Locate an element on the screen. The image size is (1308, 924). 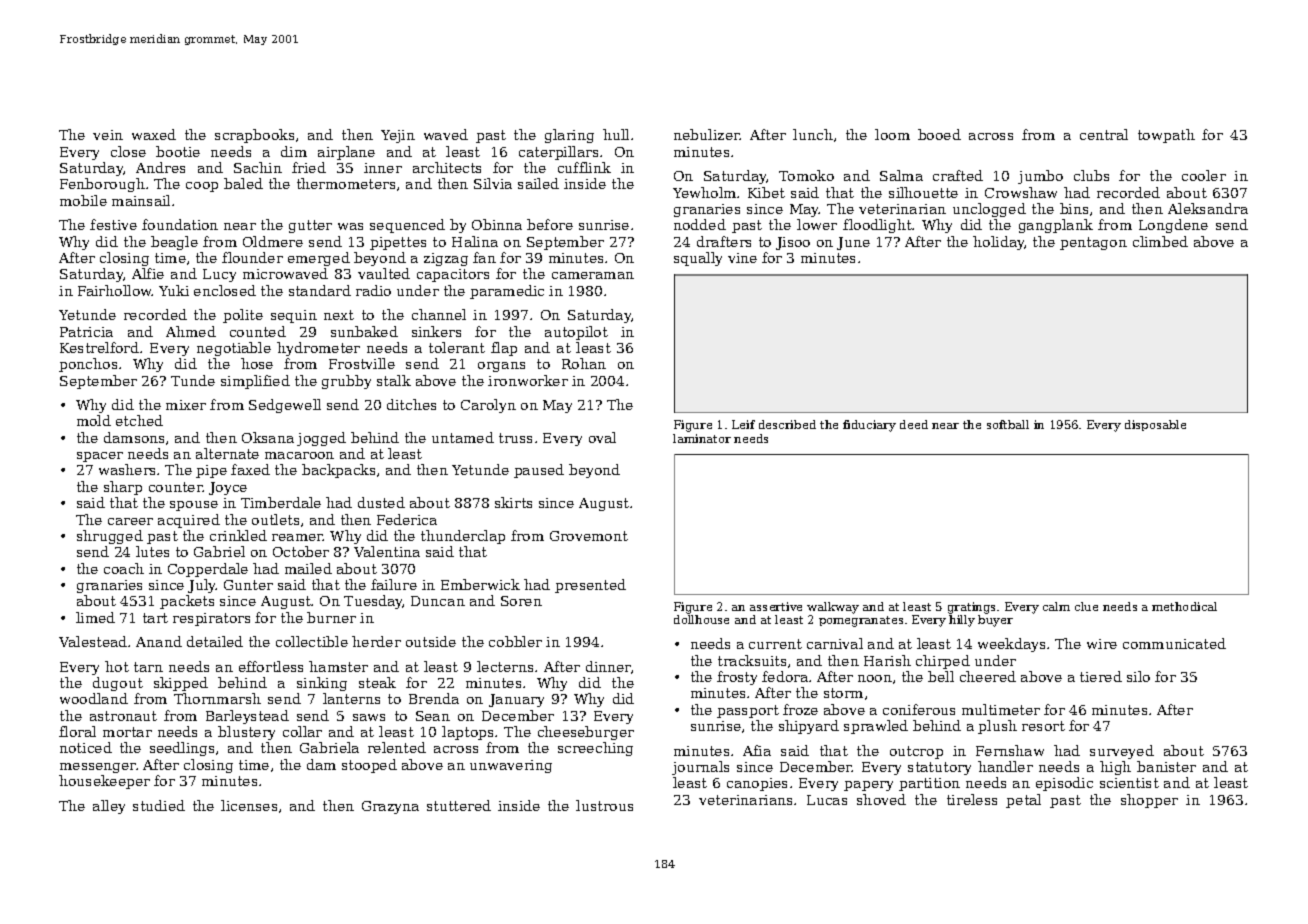
alley is located at coordinates (109, 807).
